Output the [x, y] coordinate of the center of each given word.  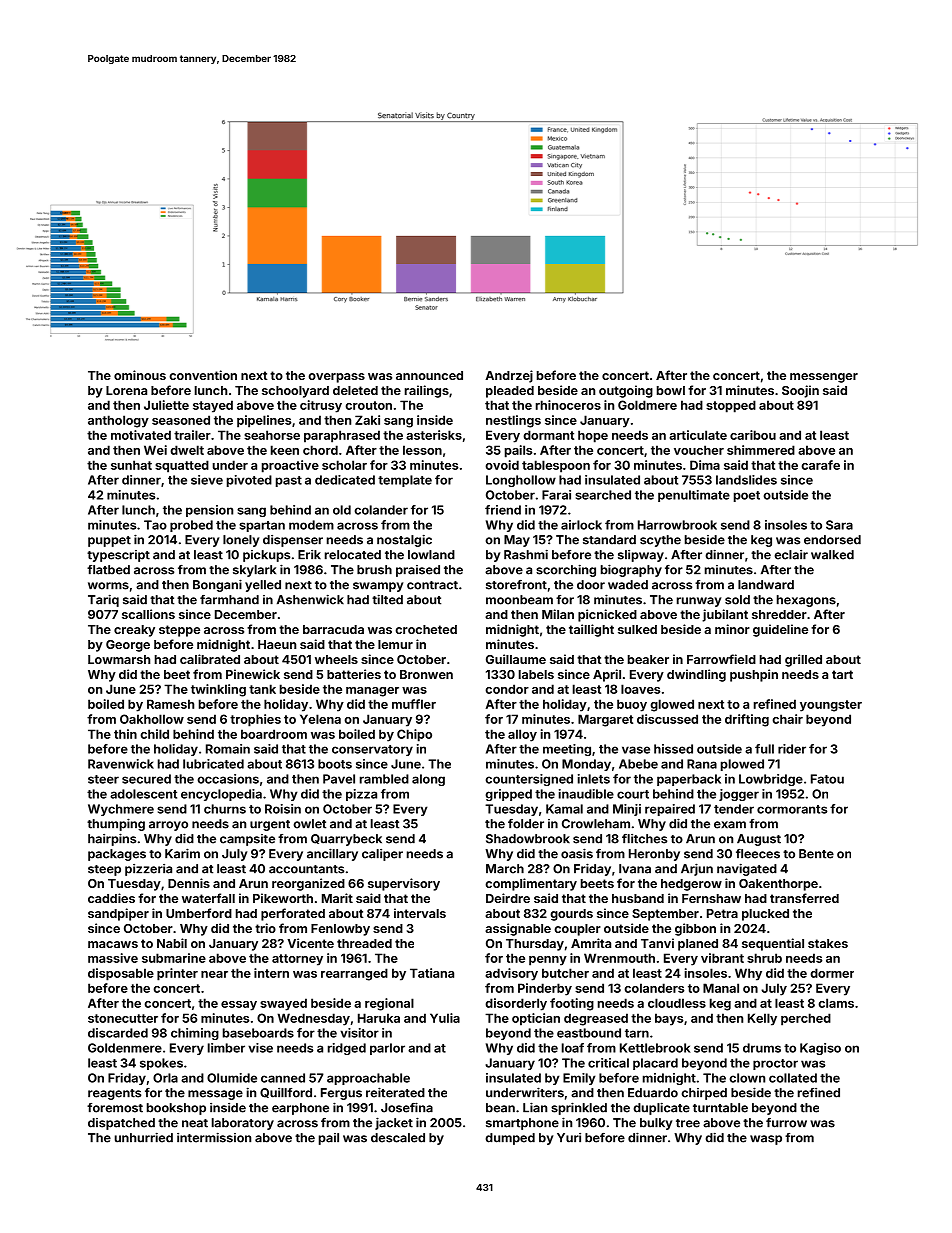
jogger [739, 795]
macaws [113, 944]
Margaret [605, 720]
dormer [832, 973]
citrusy [321, 406]
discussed [667, 719]
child [154, 734]
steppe [179, 631]
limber [226, 1048]
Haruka [379, 1018]
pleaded [510, 392]
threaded [364, 943]
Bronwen [426, 674]
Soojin [800, 391]
